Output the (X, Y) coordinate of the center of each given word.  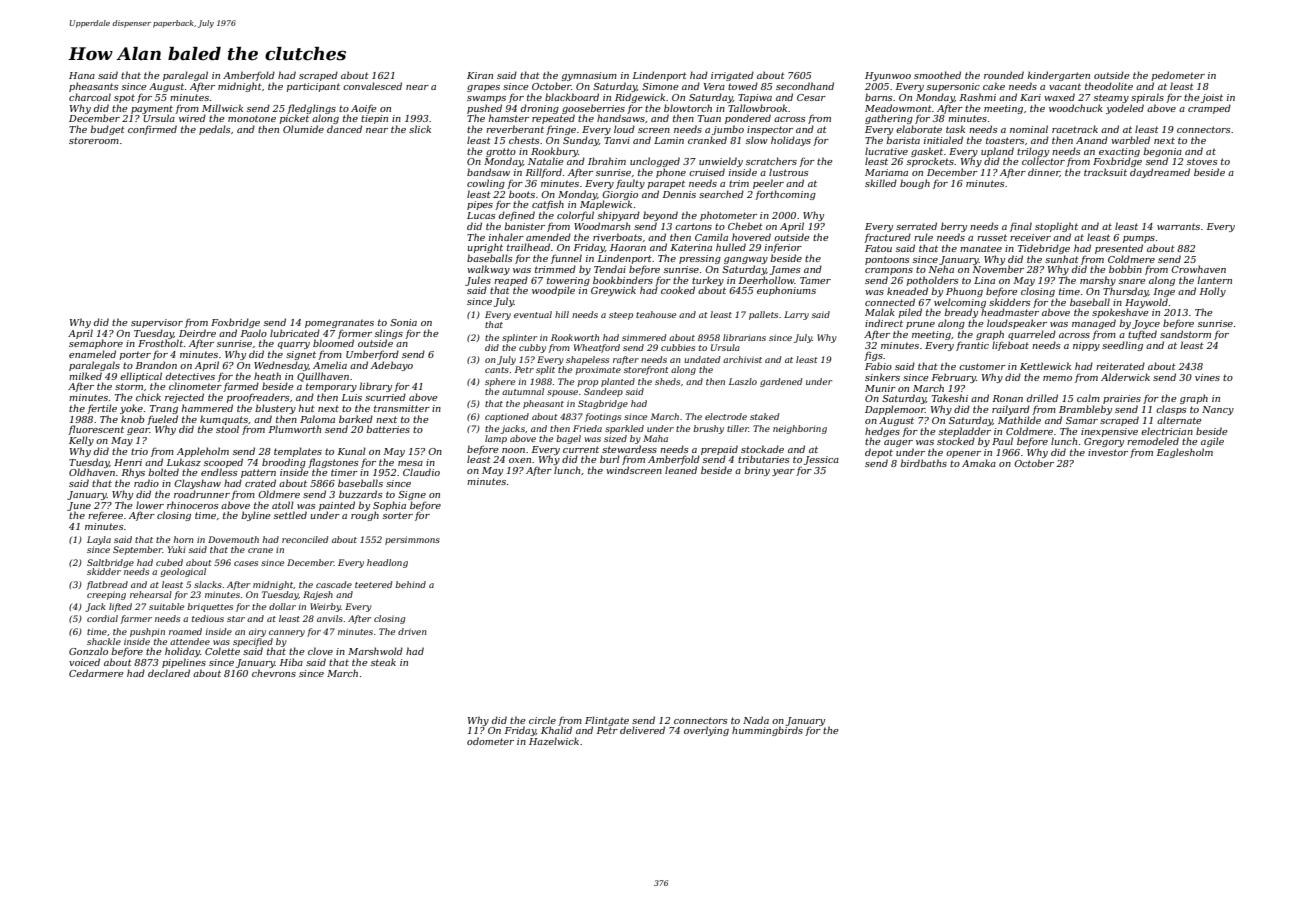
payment (152, 109)
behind (410, 584)
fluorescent (96, 430)
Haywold (1146, 303)
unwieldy (721, 162)
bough (915, 184)
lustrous (788, 172)
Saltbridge (110, 563)
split (545, 370)
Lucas (481, 215)
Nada (756, 720)
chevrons (274, 673)
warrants (1178, 226)
